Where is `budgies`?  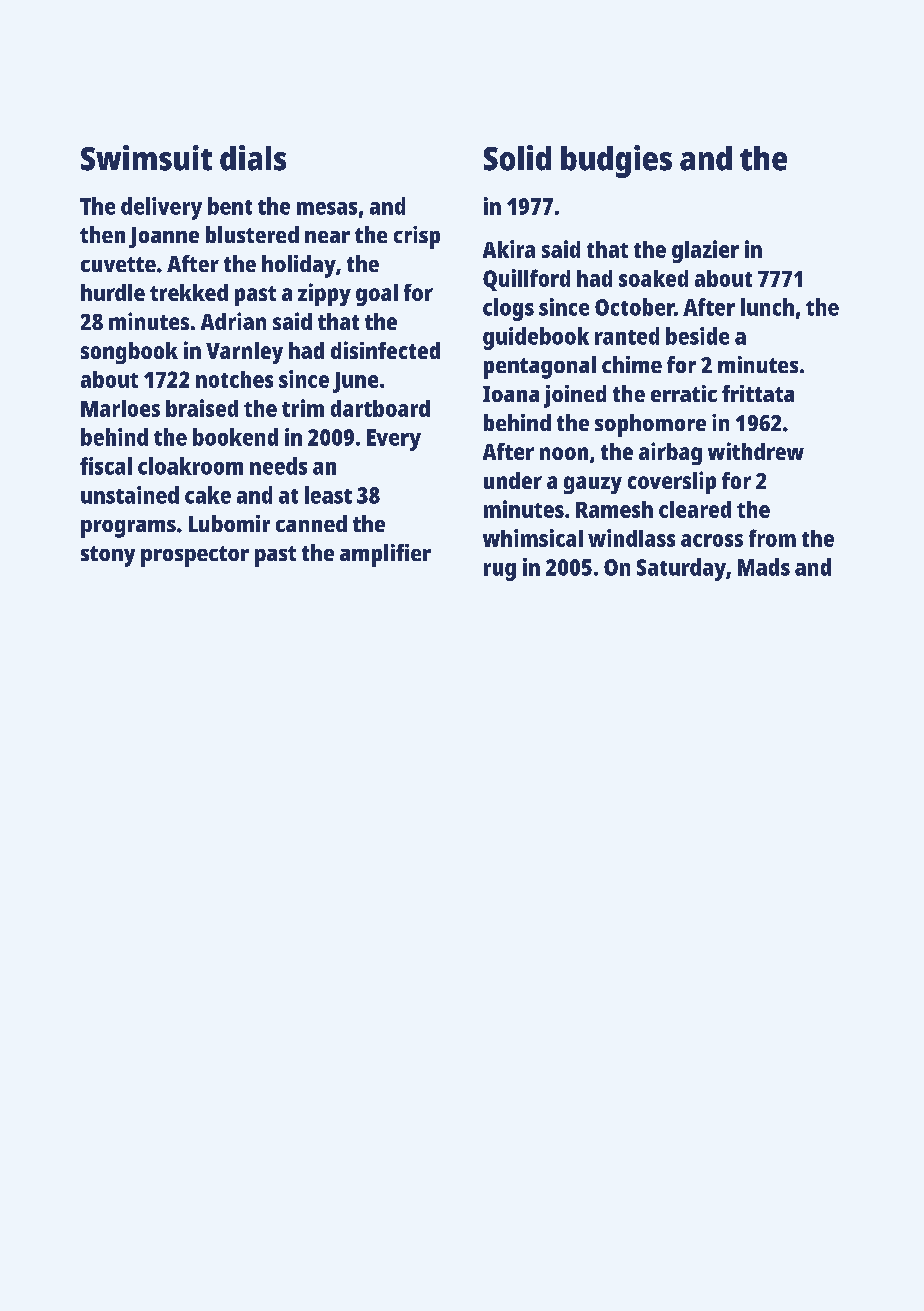
budgies is located at coordinates (616, 161).
